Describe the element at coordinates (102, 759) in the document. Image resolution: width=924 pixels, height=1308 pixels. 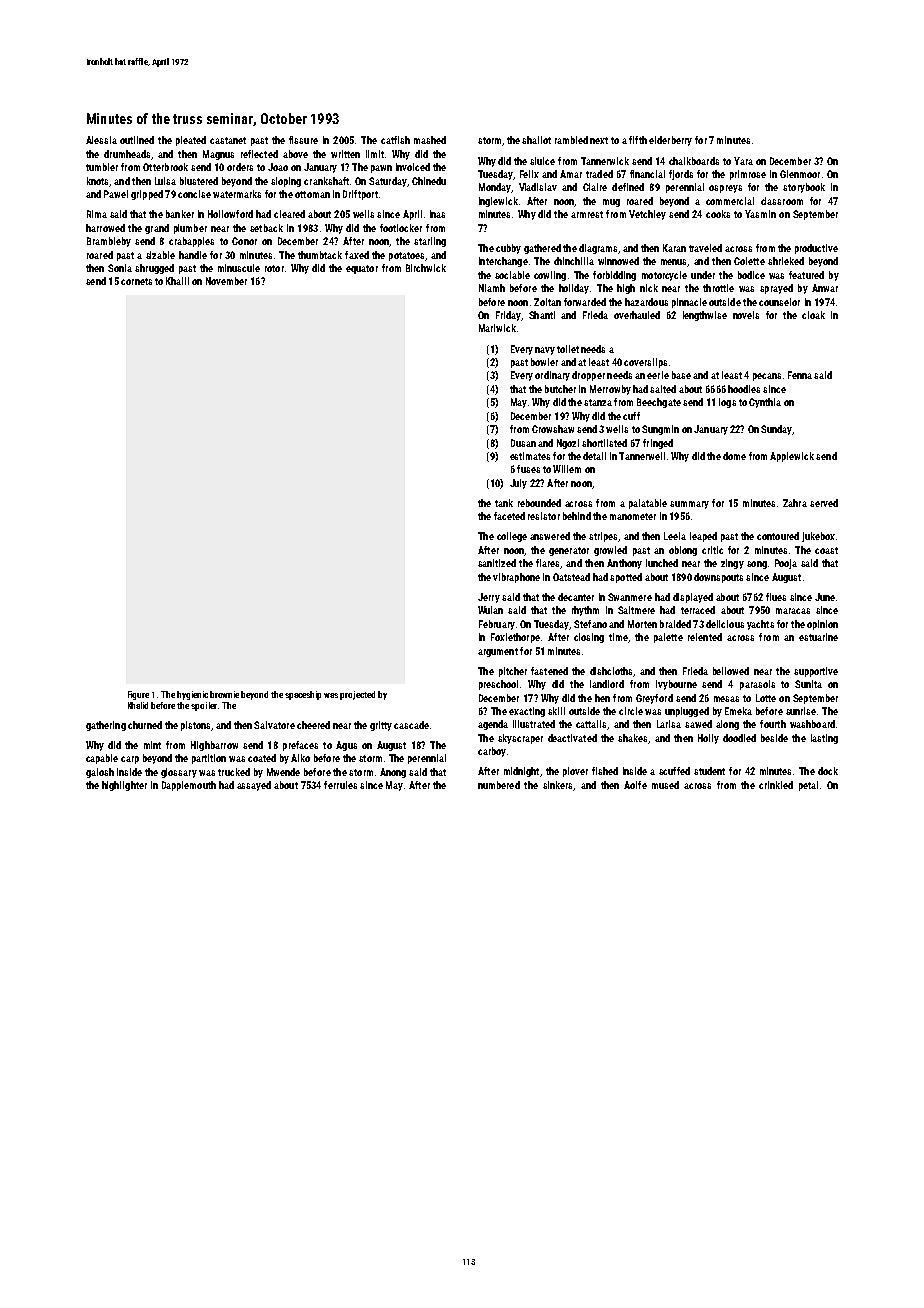
I see `capable` at that location.
